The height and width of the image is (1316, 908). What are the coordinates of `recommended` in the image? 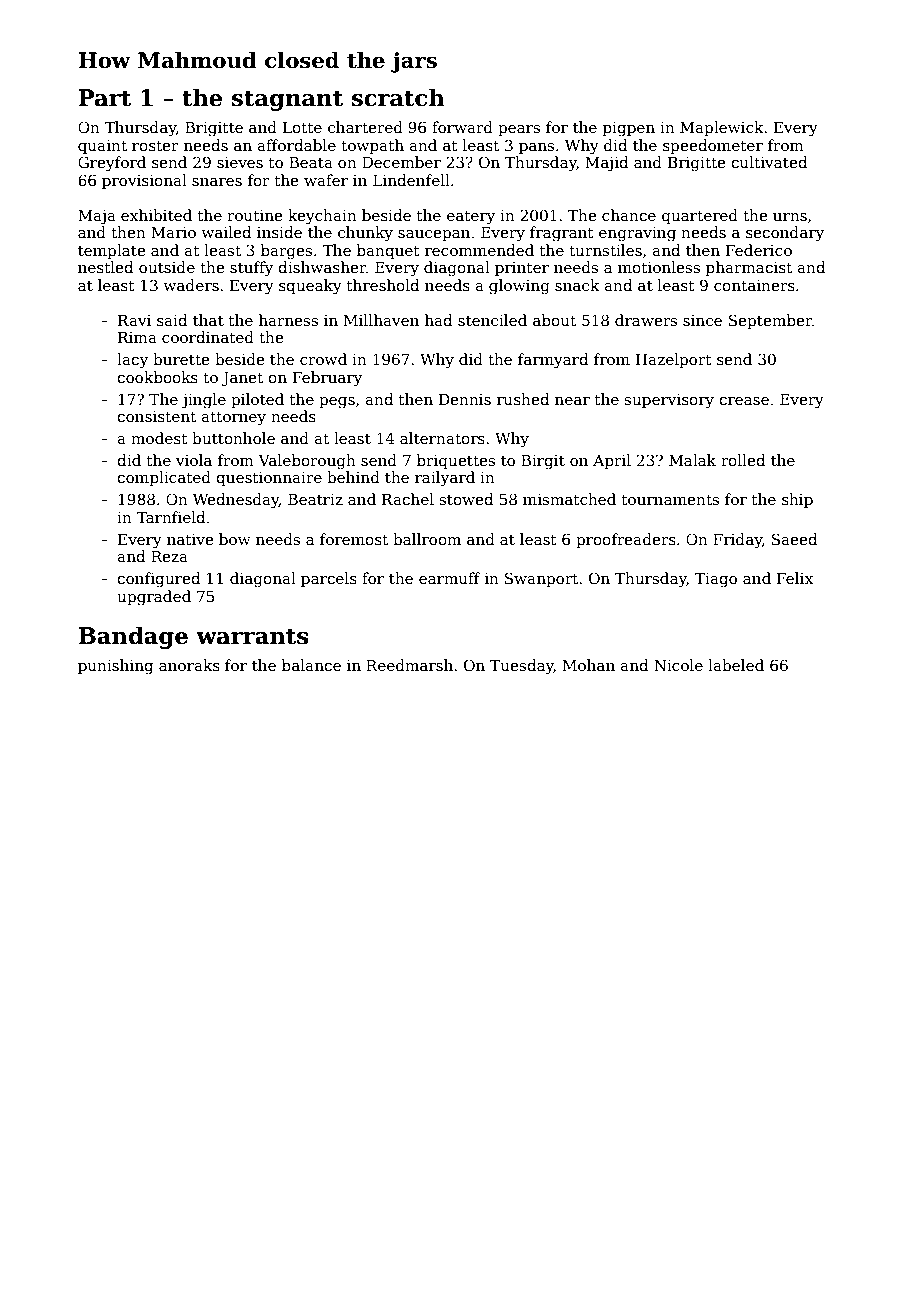 It's located at (479, 250).
